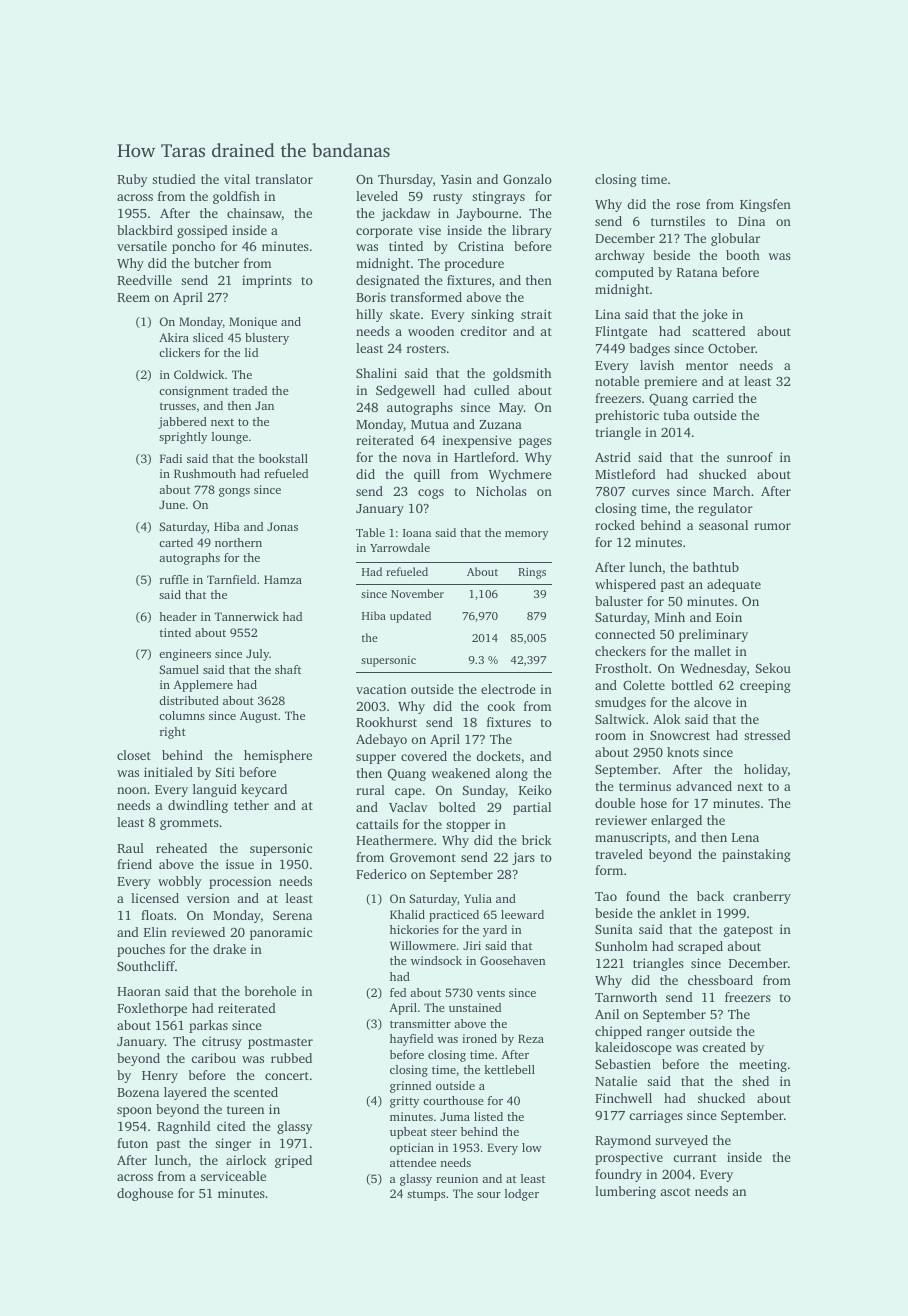 Image resolution: width=908 pixels, height=1316 pixels. I want to click on doghouse, so click(145, 1194).
